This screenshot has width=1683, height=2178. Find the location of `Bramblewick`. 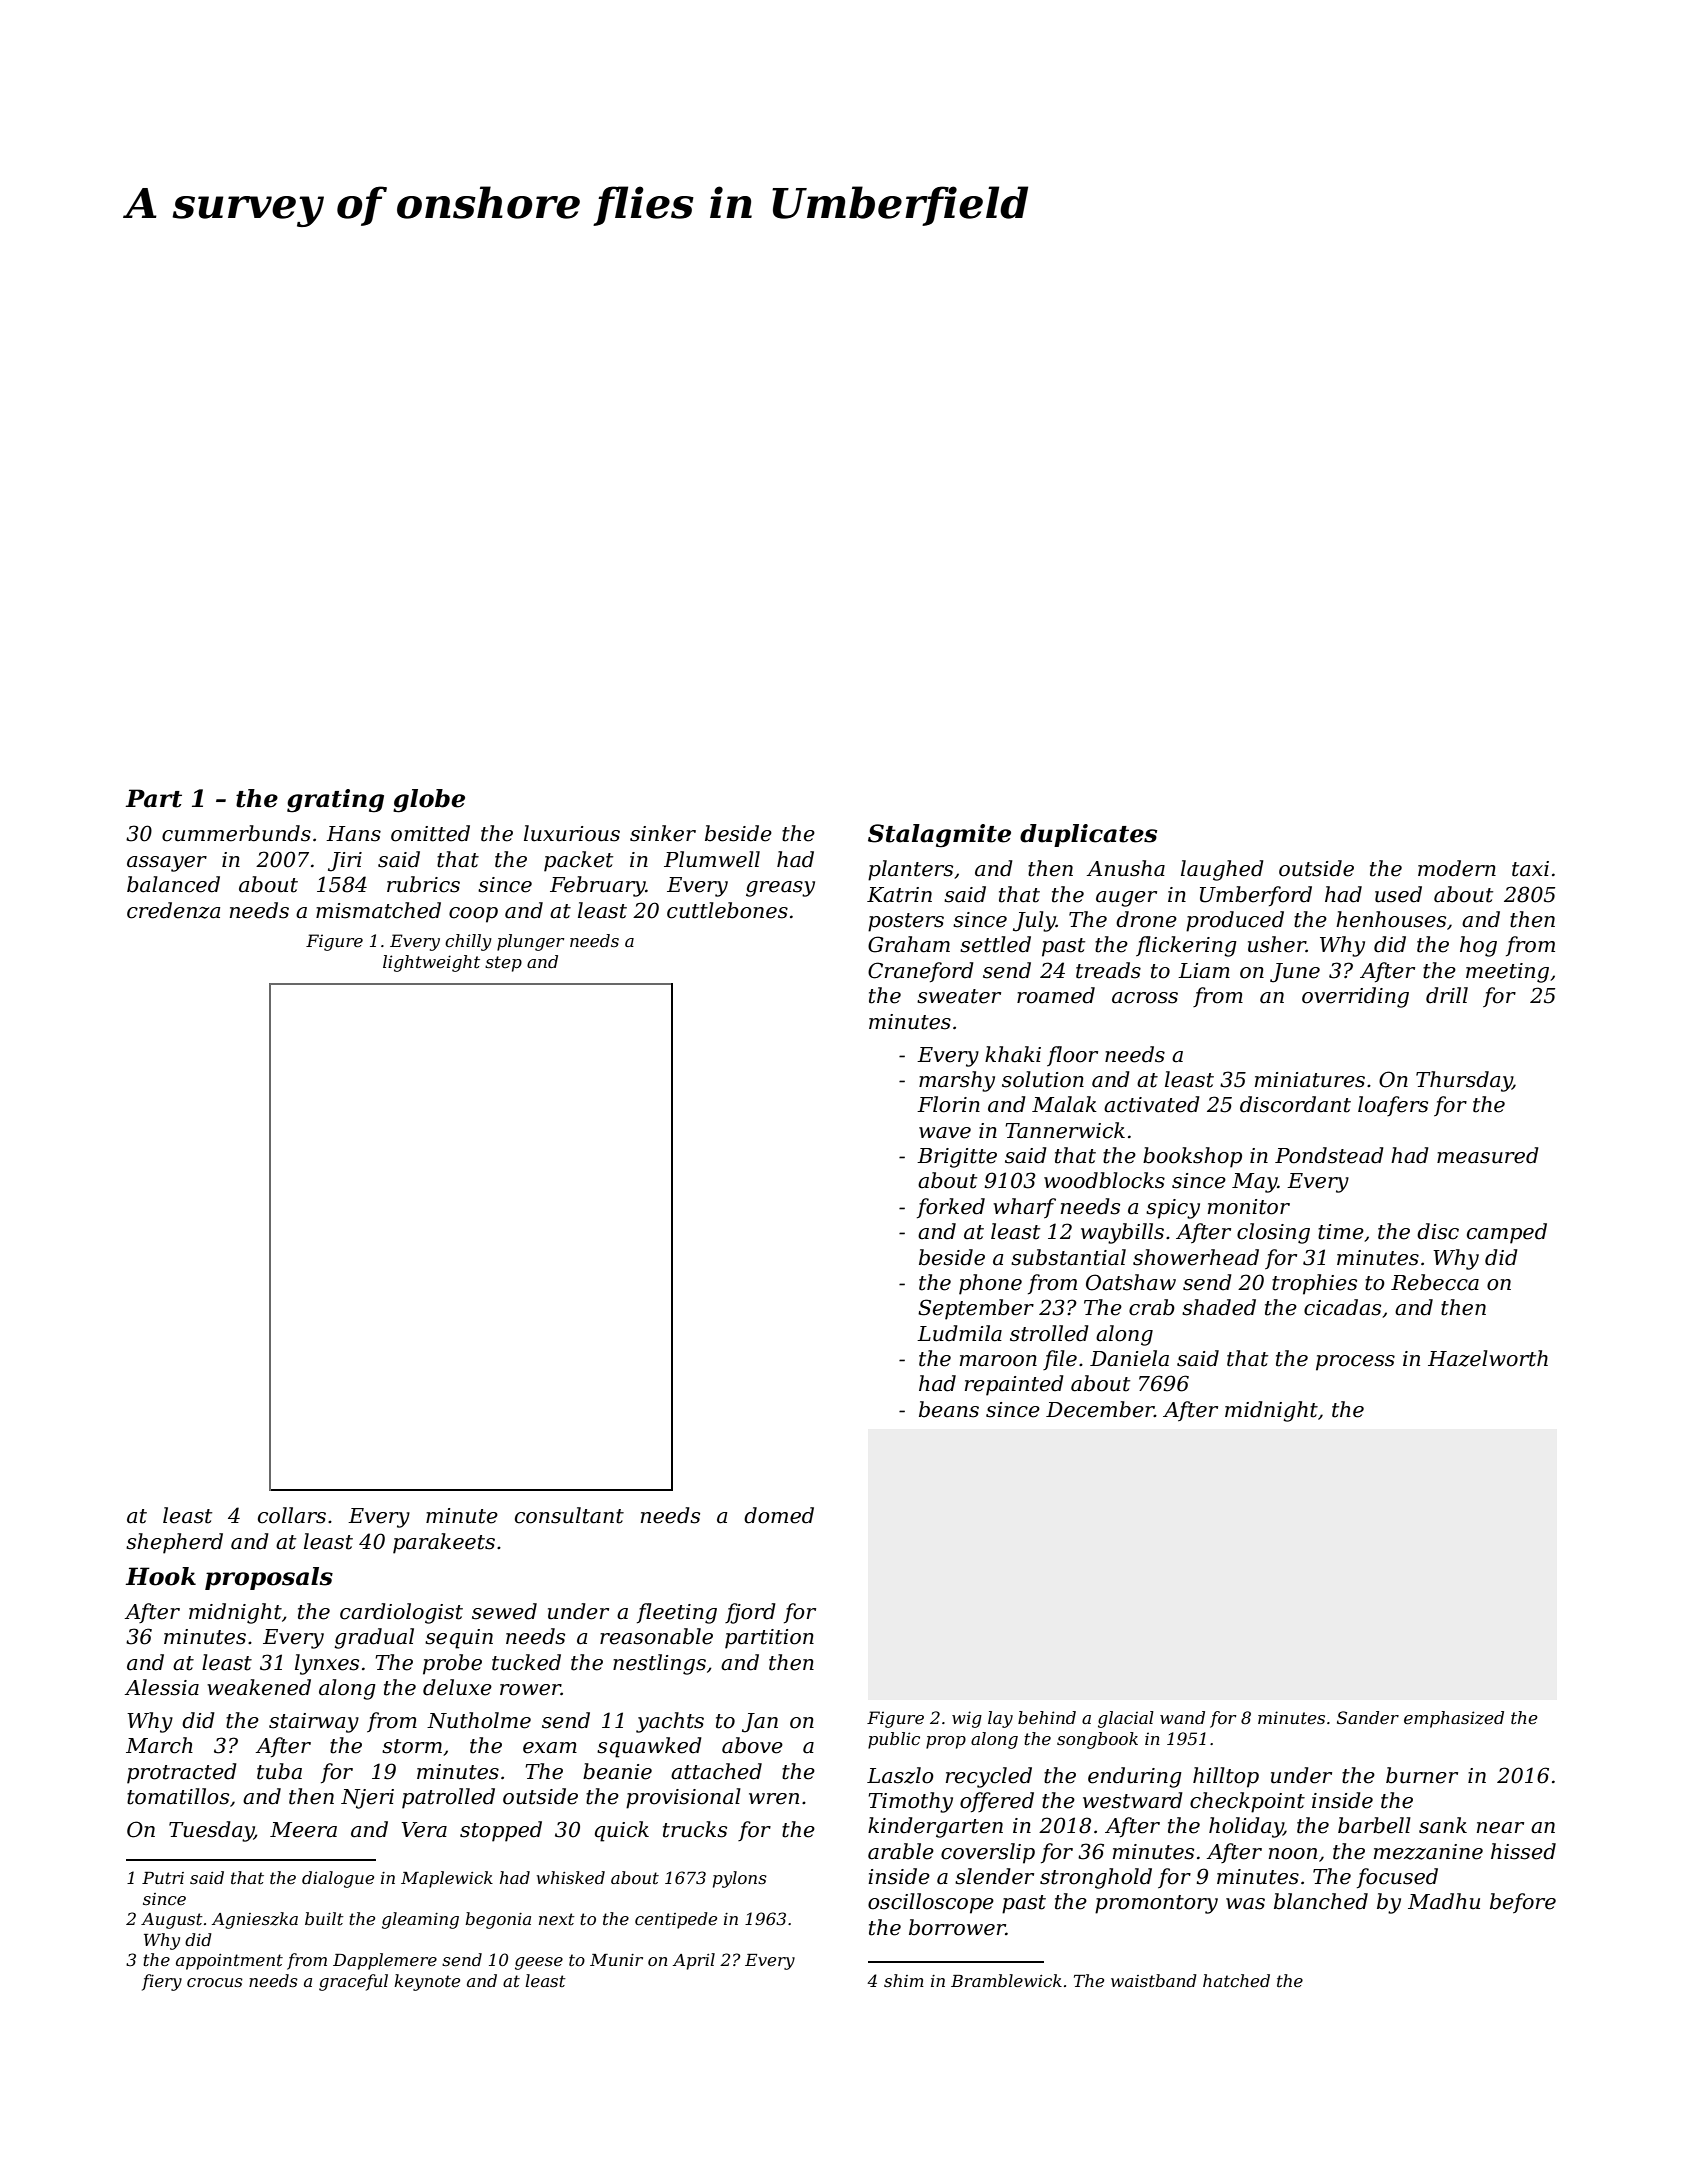

Bramblewick is located at coordinates (1006, 1980).
